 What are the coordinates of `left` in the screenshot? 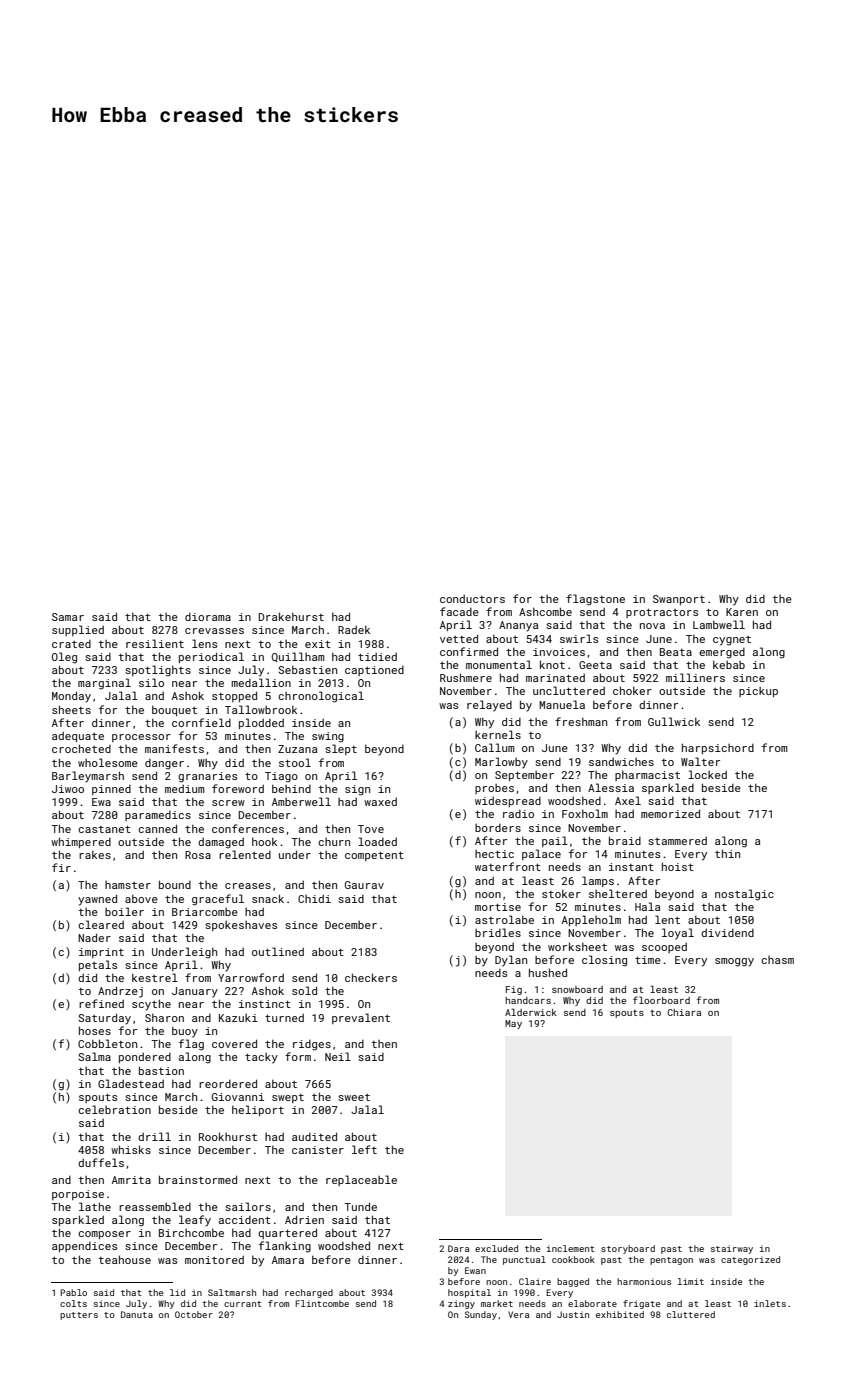 It's located at (364, 1149).
